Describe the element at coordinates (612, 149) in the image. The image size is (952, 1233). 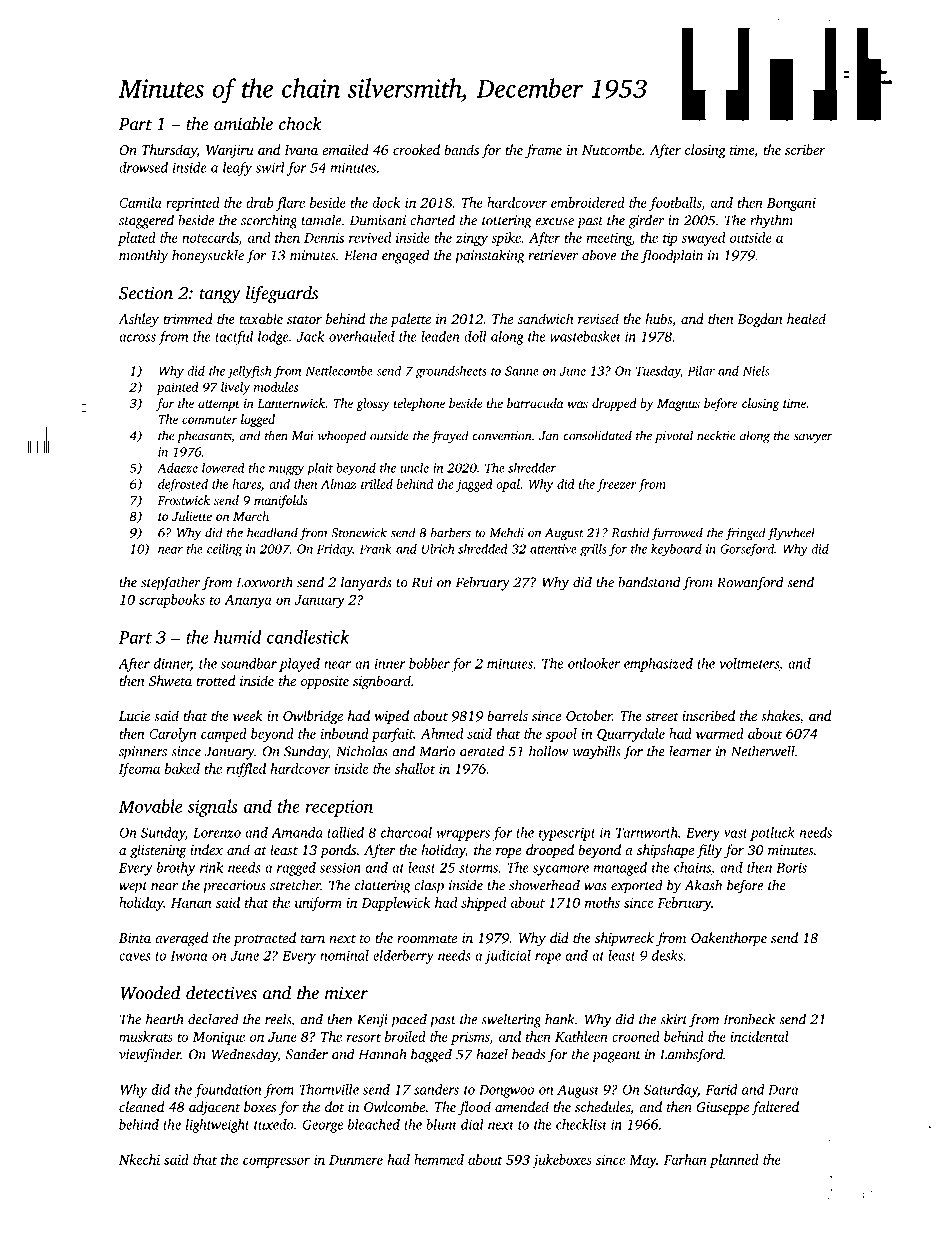
I see `Nutcombe` at that location.
